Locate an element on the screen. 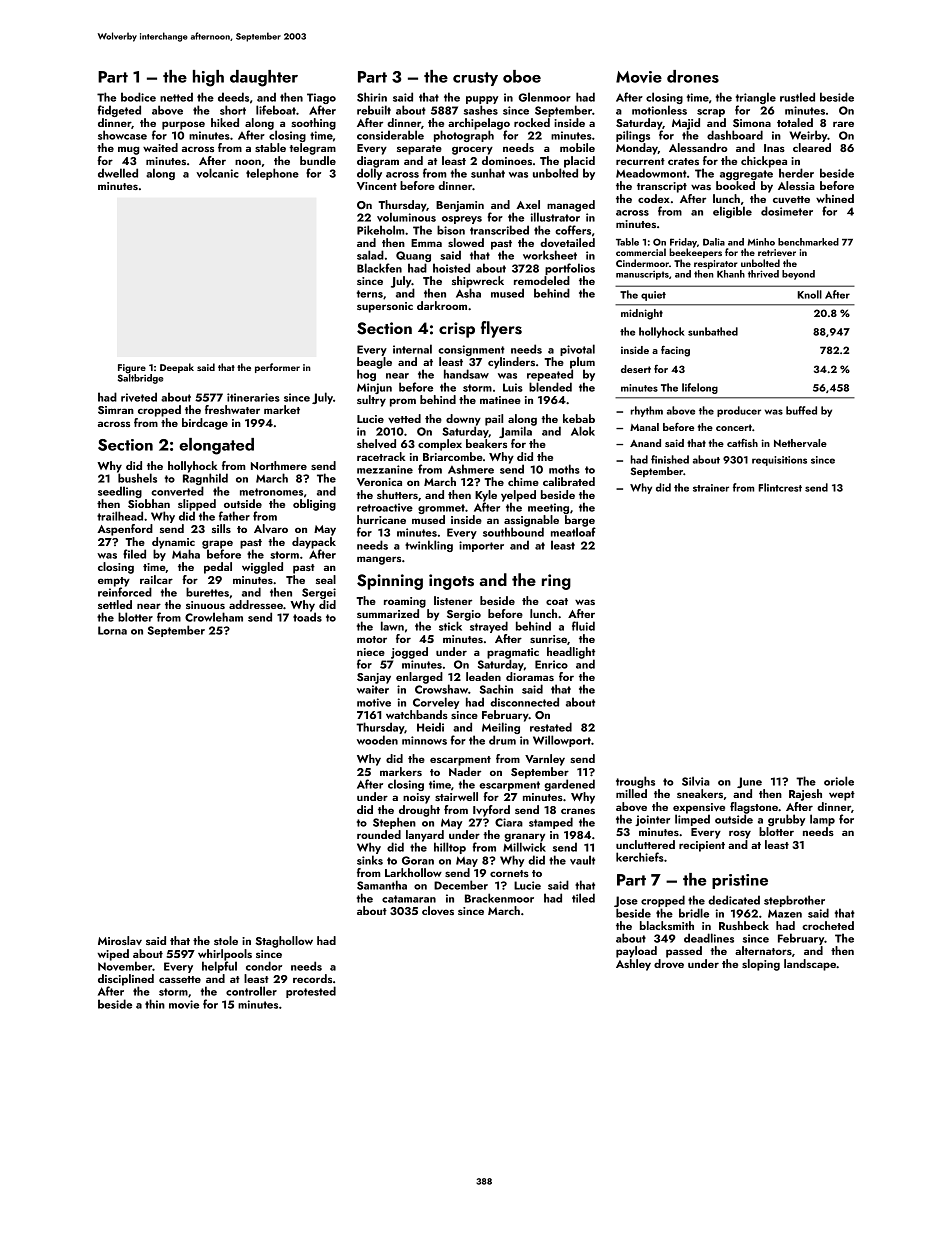  crisp is located at coordinates (457, 330).
